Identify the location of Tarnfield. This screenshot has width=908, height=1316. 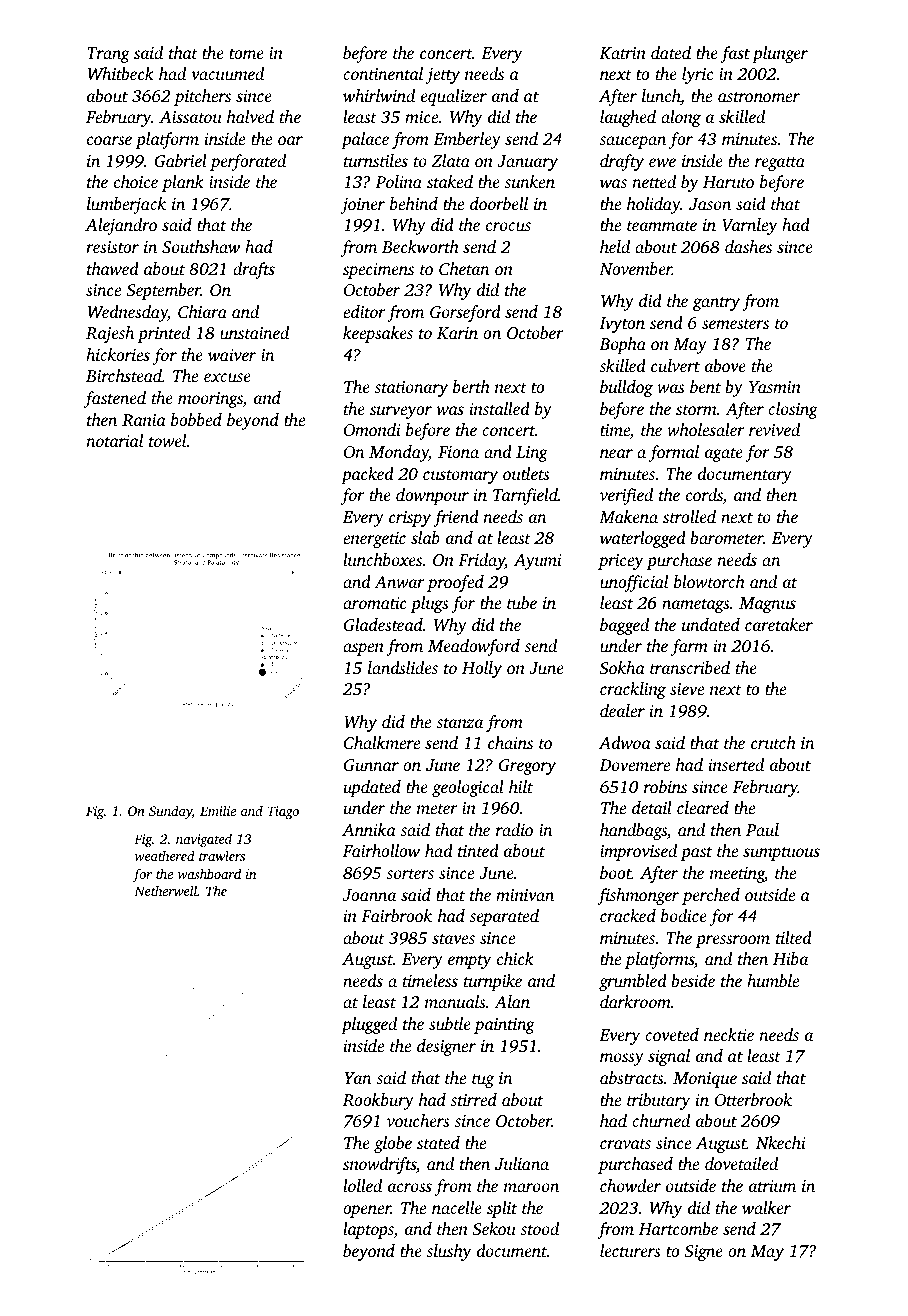
(525, 496).
